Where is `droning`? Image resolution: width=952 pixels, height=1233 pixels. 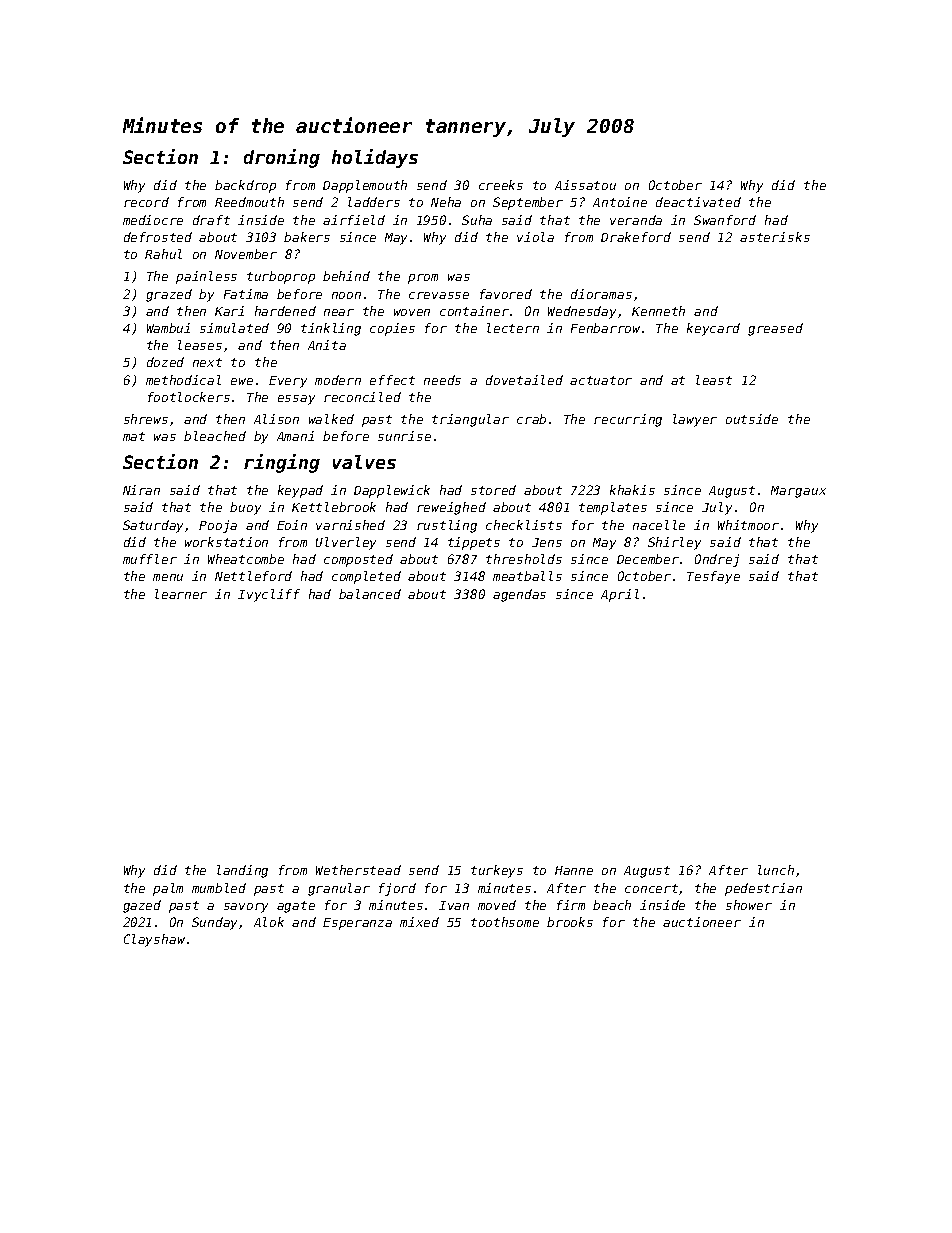 droning is located at coordinates (282, 158).
